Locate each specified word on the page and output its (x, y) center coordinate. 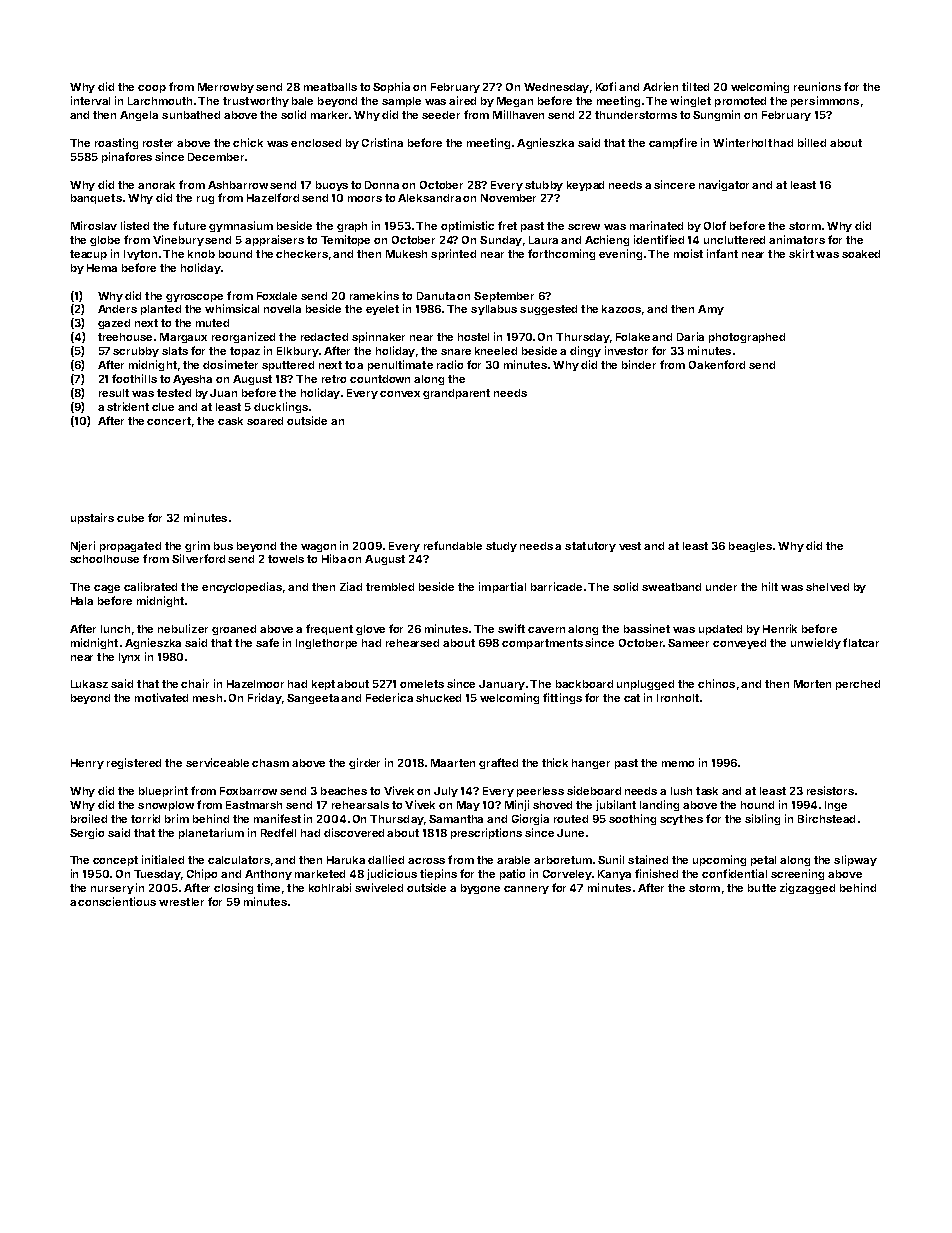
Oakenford (717, 364)
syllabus (494, 310)
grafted (498, 763)
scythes (681, 820)
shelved (827, 587)
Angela (139, 116)
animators (797, 239)
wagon (318, 548)
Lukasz (89, 684)
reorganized (243, 337)
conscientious (117, 901)
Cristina (382, 142)
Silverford (198, 558)
